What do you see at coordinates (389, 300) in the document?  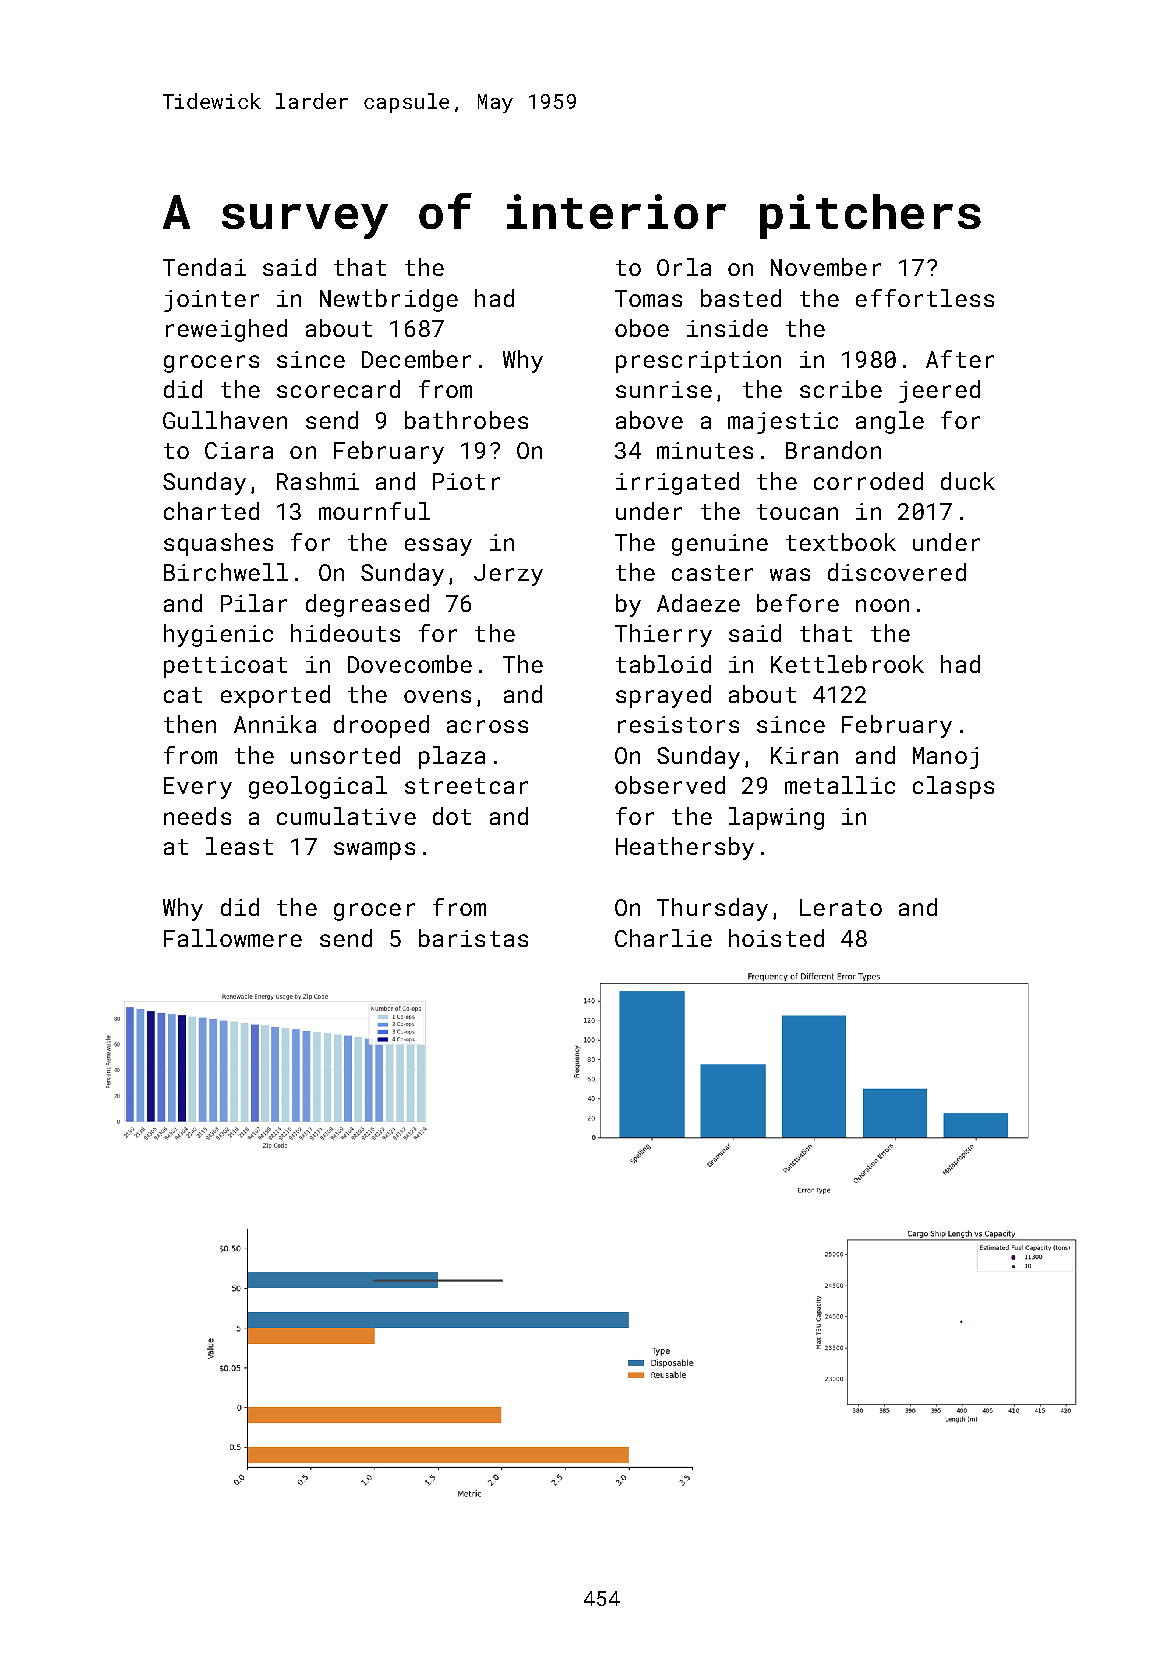 I see `Newtbridge` at bounding box center [389, 300].
